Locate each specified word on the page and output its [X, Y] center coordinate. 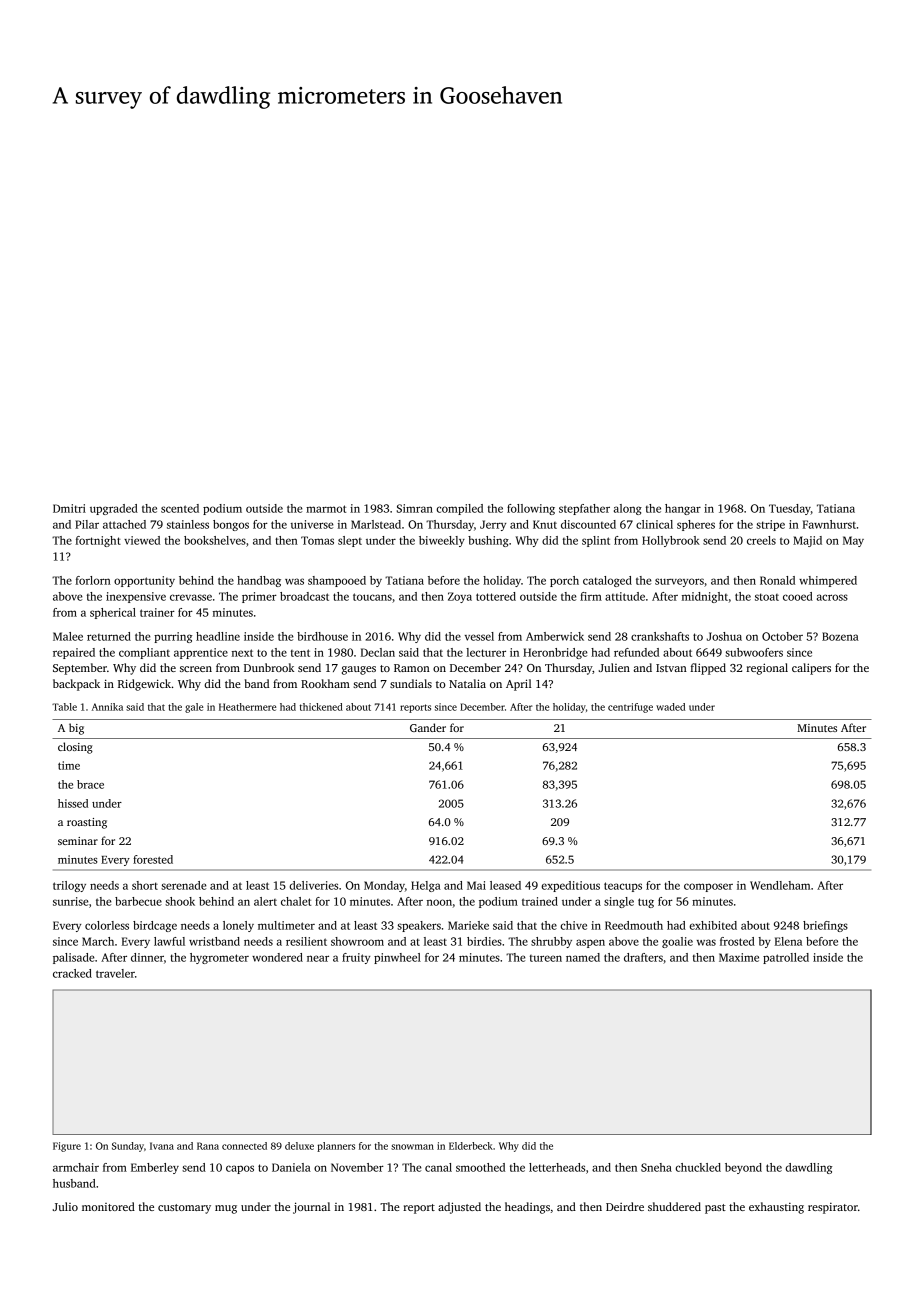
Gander [428, 727]
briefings [825, 926]
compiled [459, 509]
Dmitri [69, 508]
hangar [683, 509]
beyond [743, 1168]
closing [75, 748]
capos [240, 1169]
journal [311, 1208]
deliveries [313, 885]
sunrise [71, 901]
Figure [67, 1147]
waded [670, 707]
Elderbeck [471, 1146]
